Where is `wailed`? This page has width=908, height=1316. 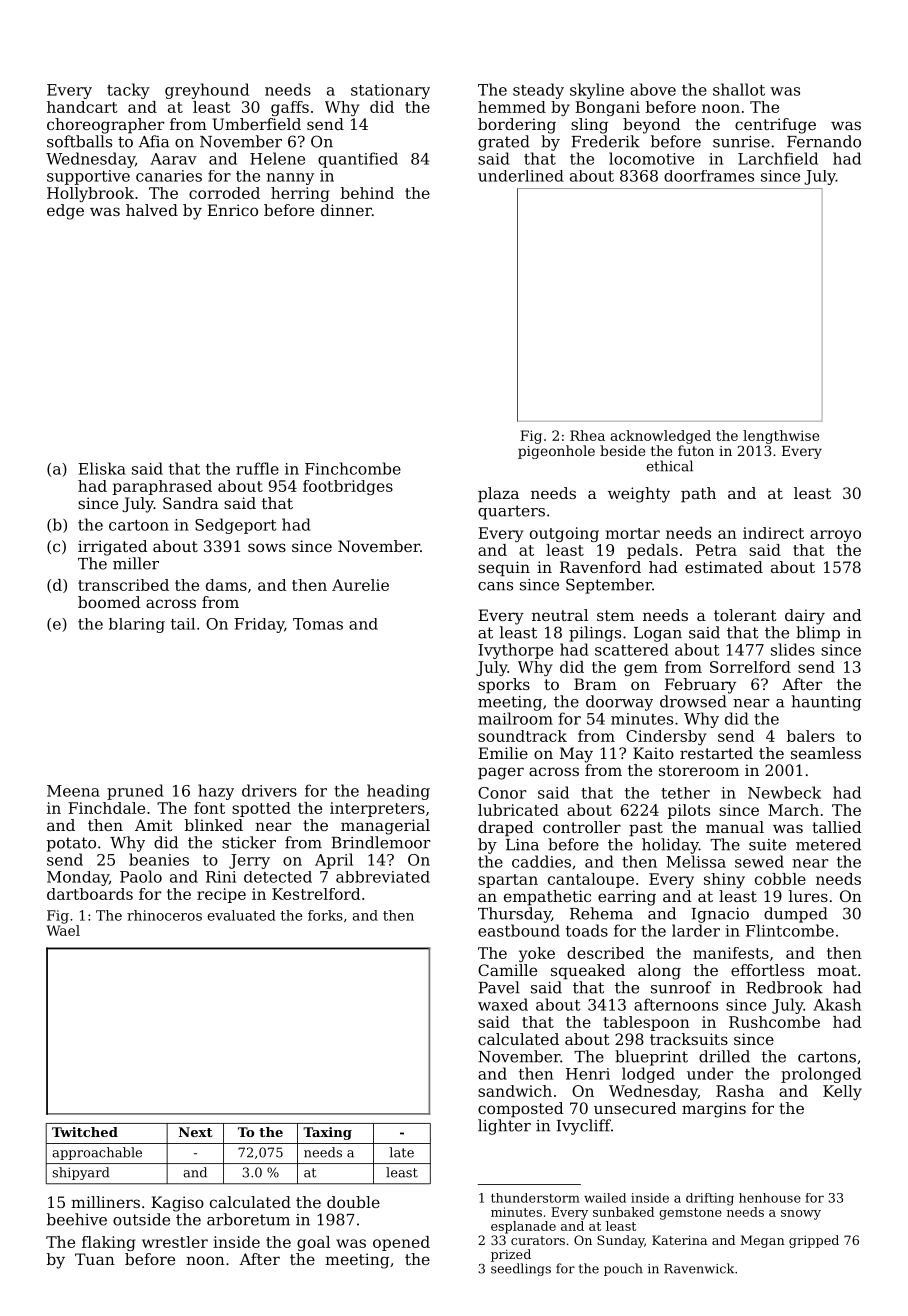 wailed is located at coordinates (605, 1198).
